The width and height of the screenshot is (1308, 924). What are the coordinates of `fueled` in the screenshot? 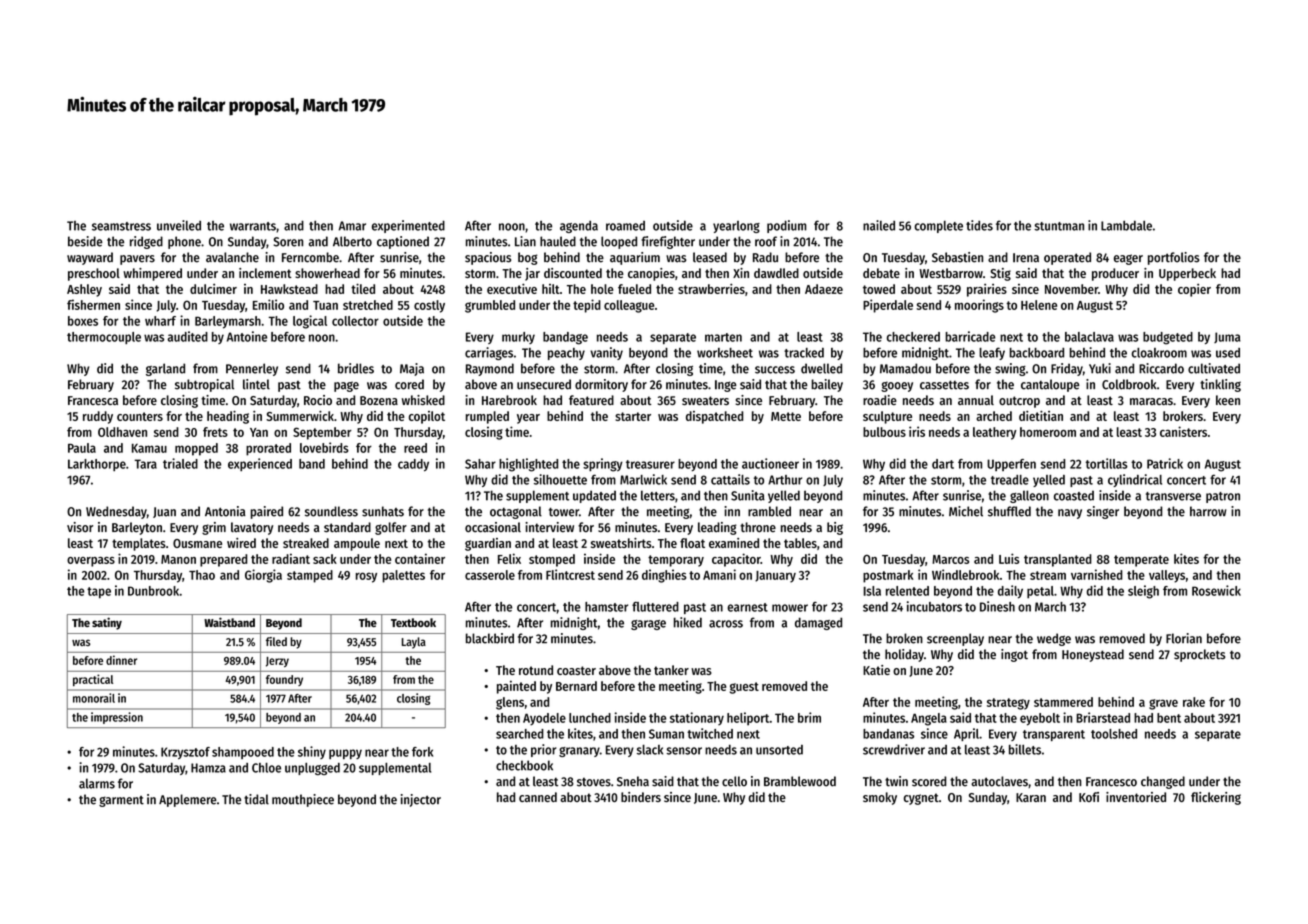 It's located at (634, 289).
